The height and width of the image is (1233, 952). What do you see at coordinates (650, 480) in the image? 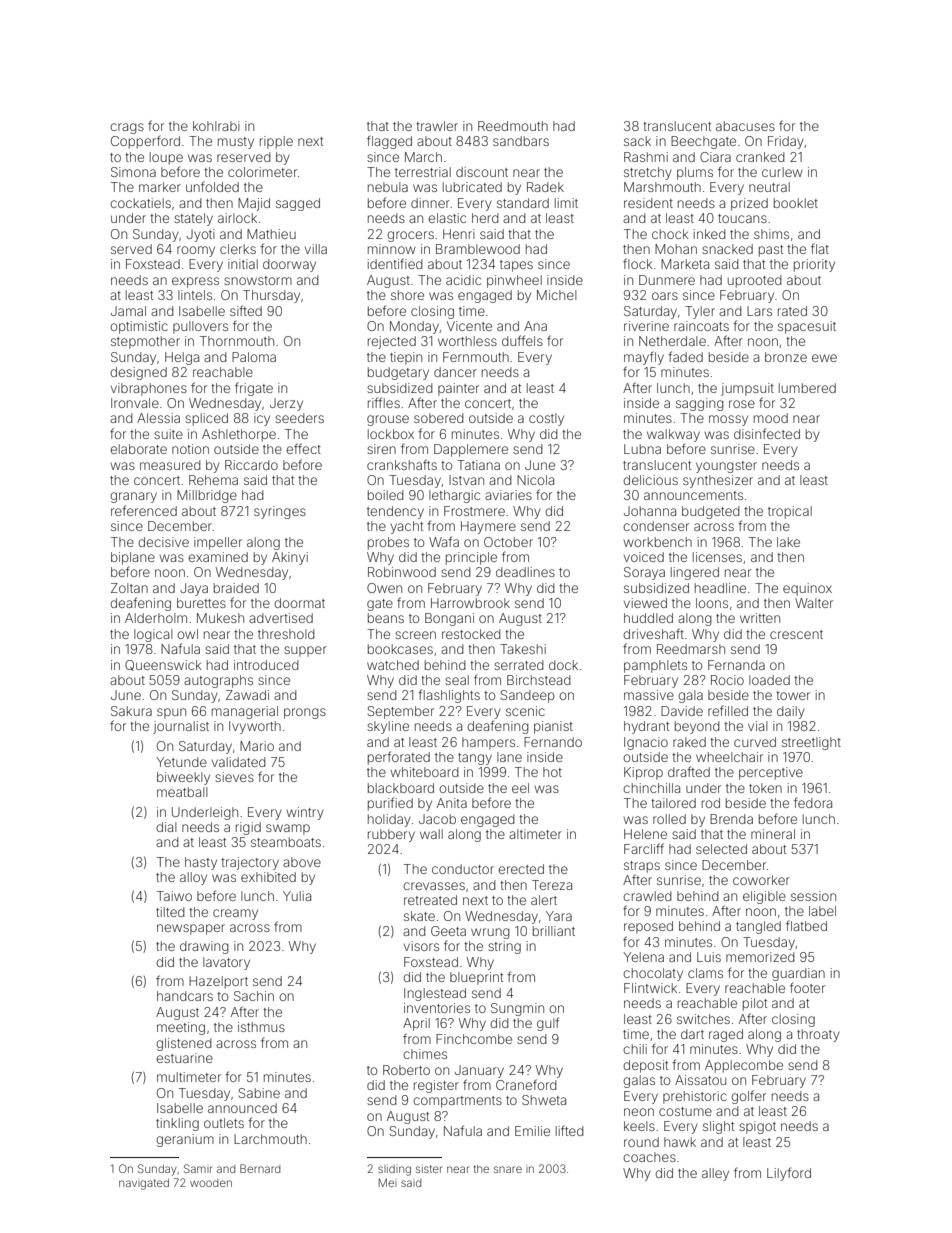
I see `delicious` at bounding box center [650, 480].
